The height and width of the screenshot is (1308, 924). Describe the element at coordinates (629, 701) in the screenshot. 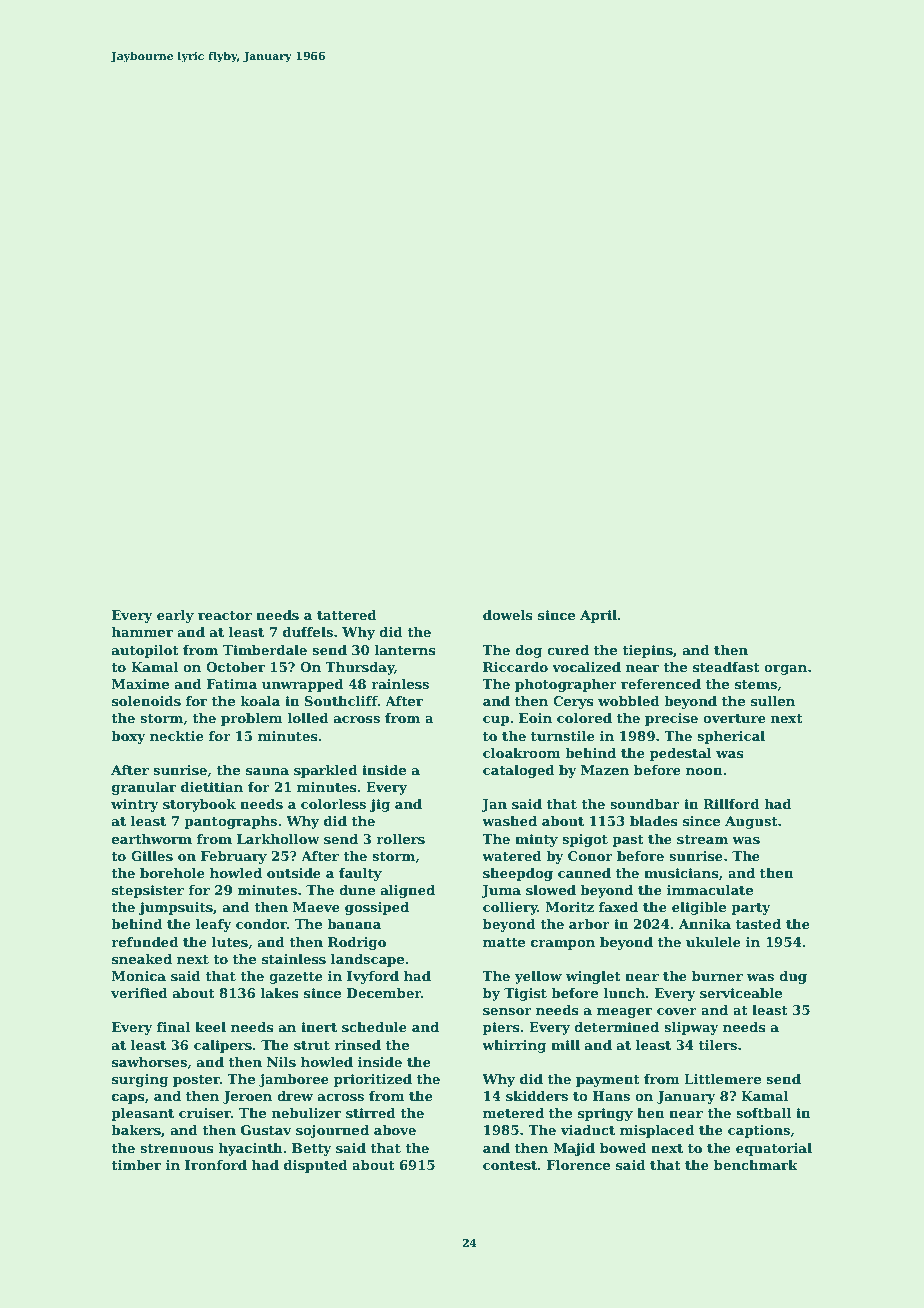

I see `wobbled` at that location.
